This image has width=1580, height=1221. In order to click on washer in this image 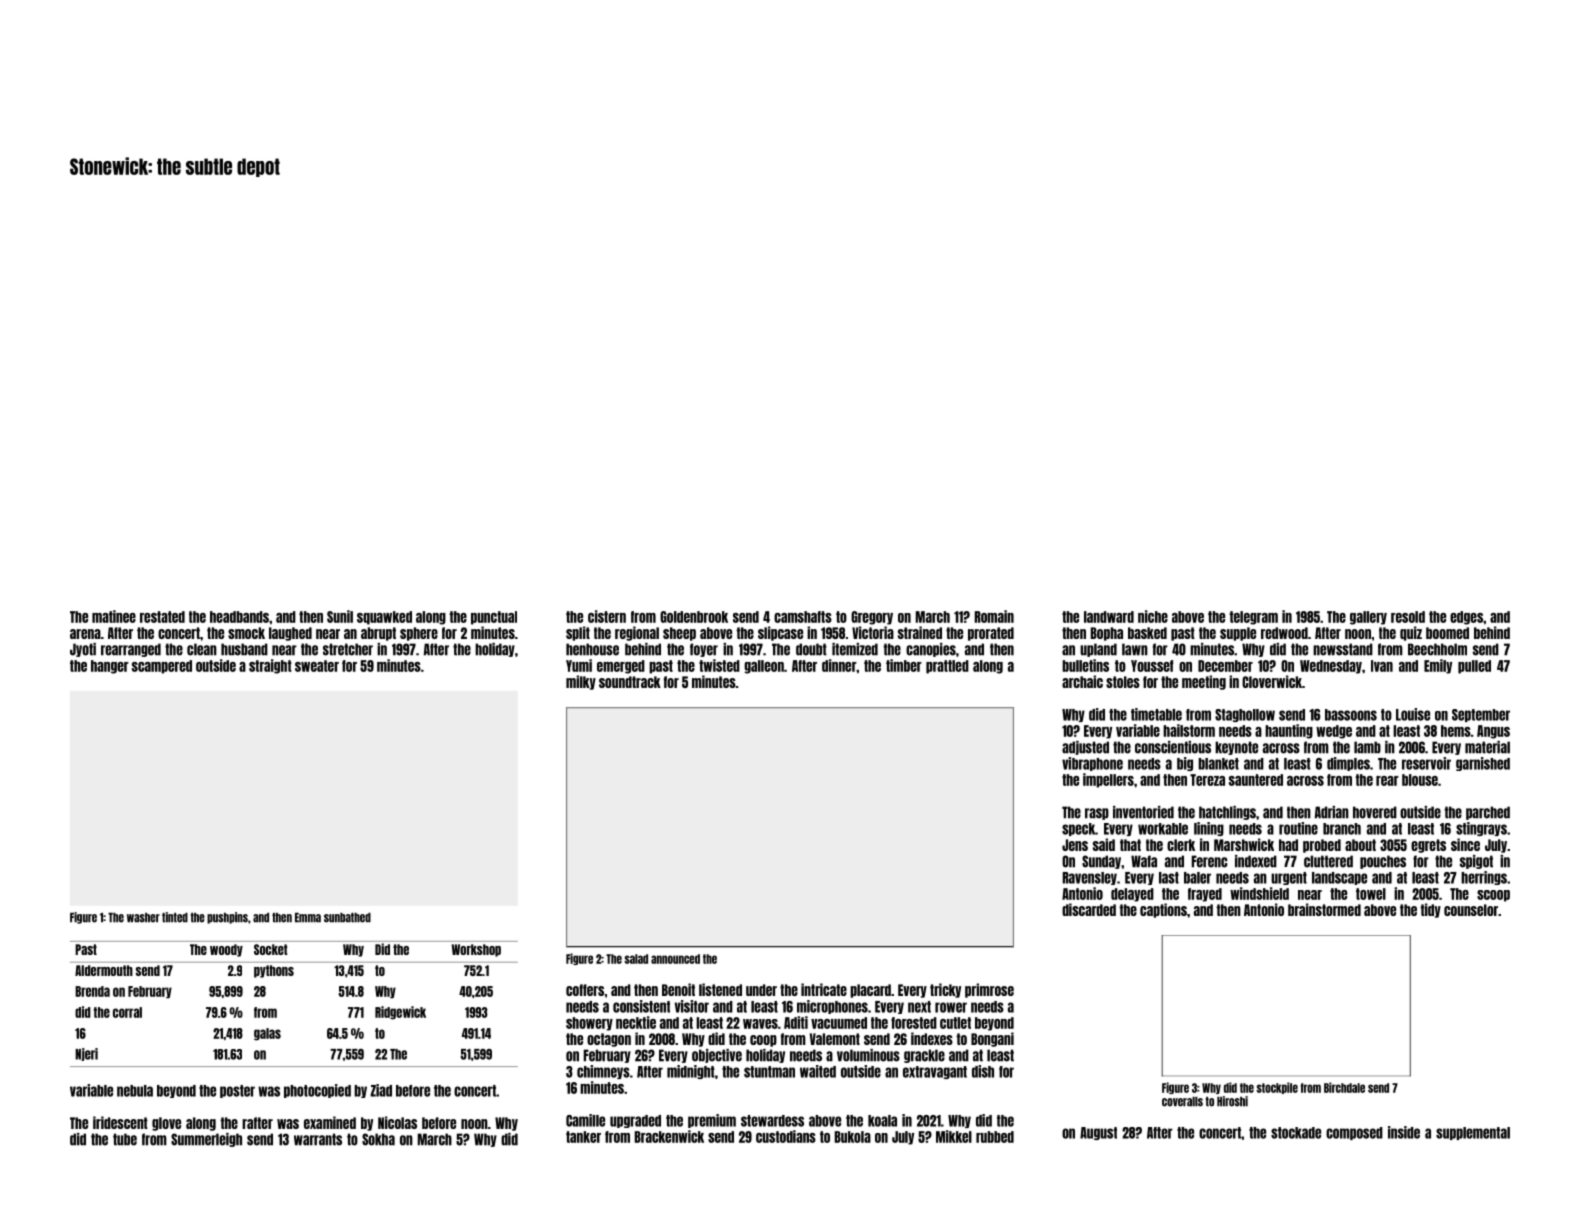, I will do `click(143, 918)`.
